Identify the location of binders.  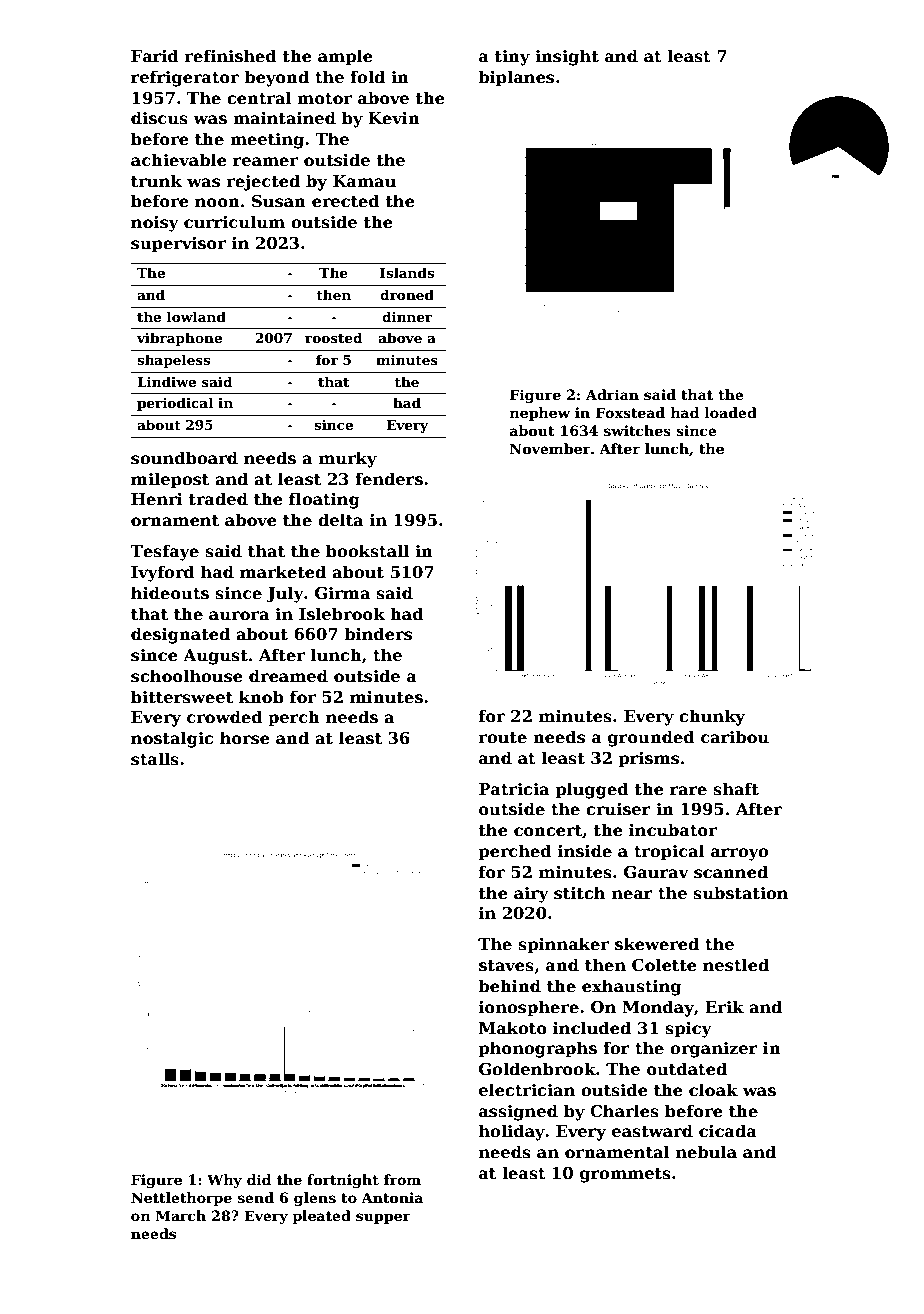
(378, 634).
